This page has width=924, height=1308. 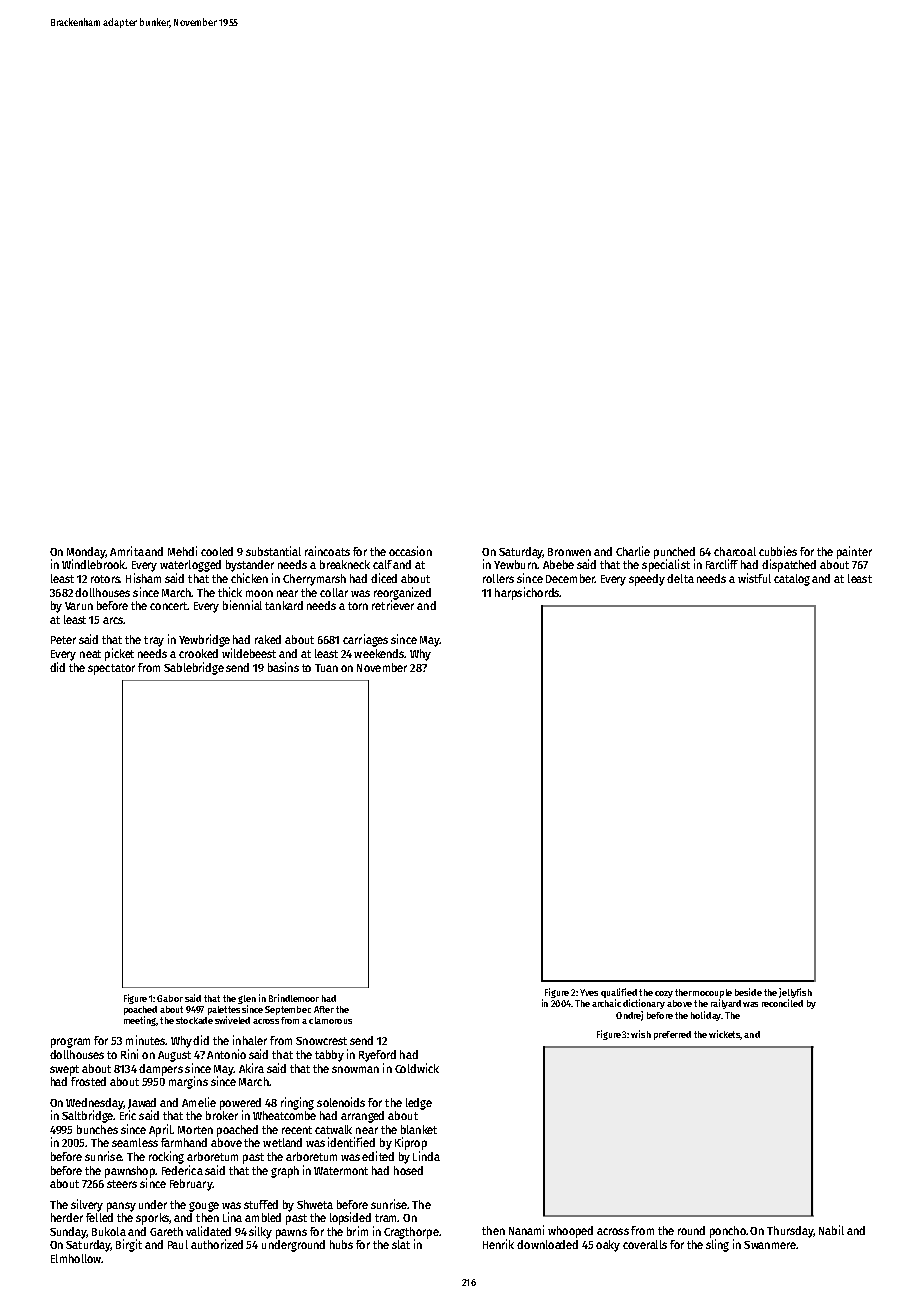 What do you see at coordinates (778, 551) in the page?
I see `cubbies` at bounding box center [778, 551].
